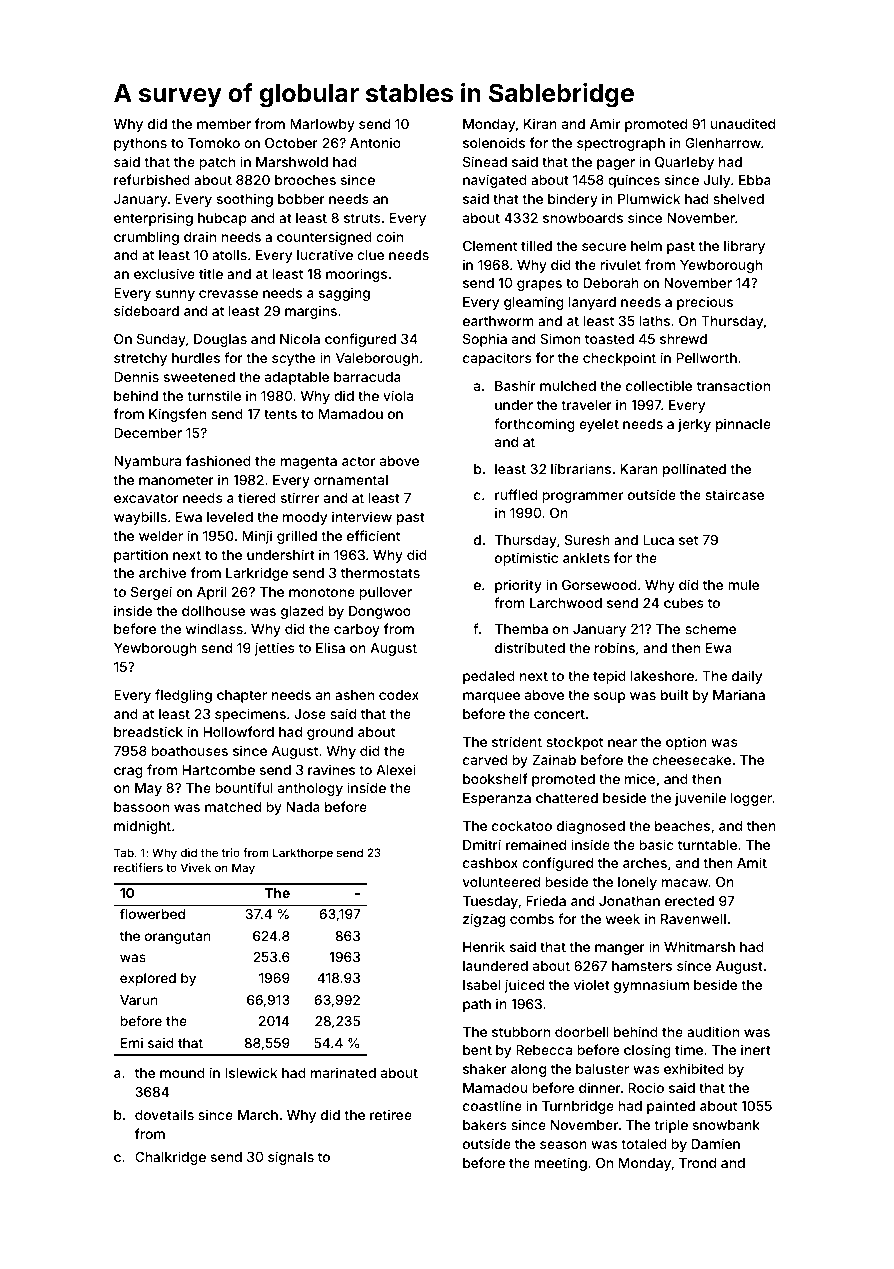 Image resolution: width=894 pixels, height=1269 pixels. I want to click on efficient, so click(373, 535).
